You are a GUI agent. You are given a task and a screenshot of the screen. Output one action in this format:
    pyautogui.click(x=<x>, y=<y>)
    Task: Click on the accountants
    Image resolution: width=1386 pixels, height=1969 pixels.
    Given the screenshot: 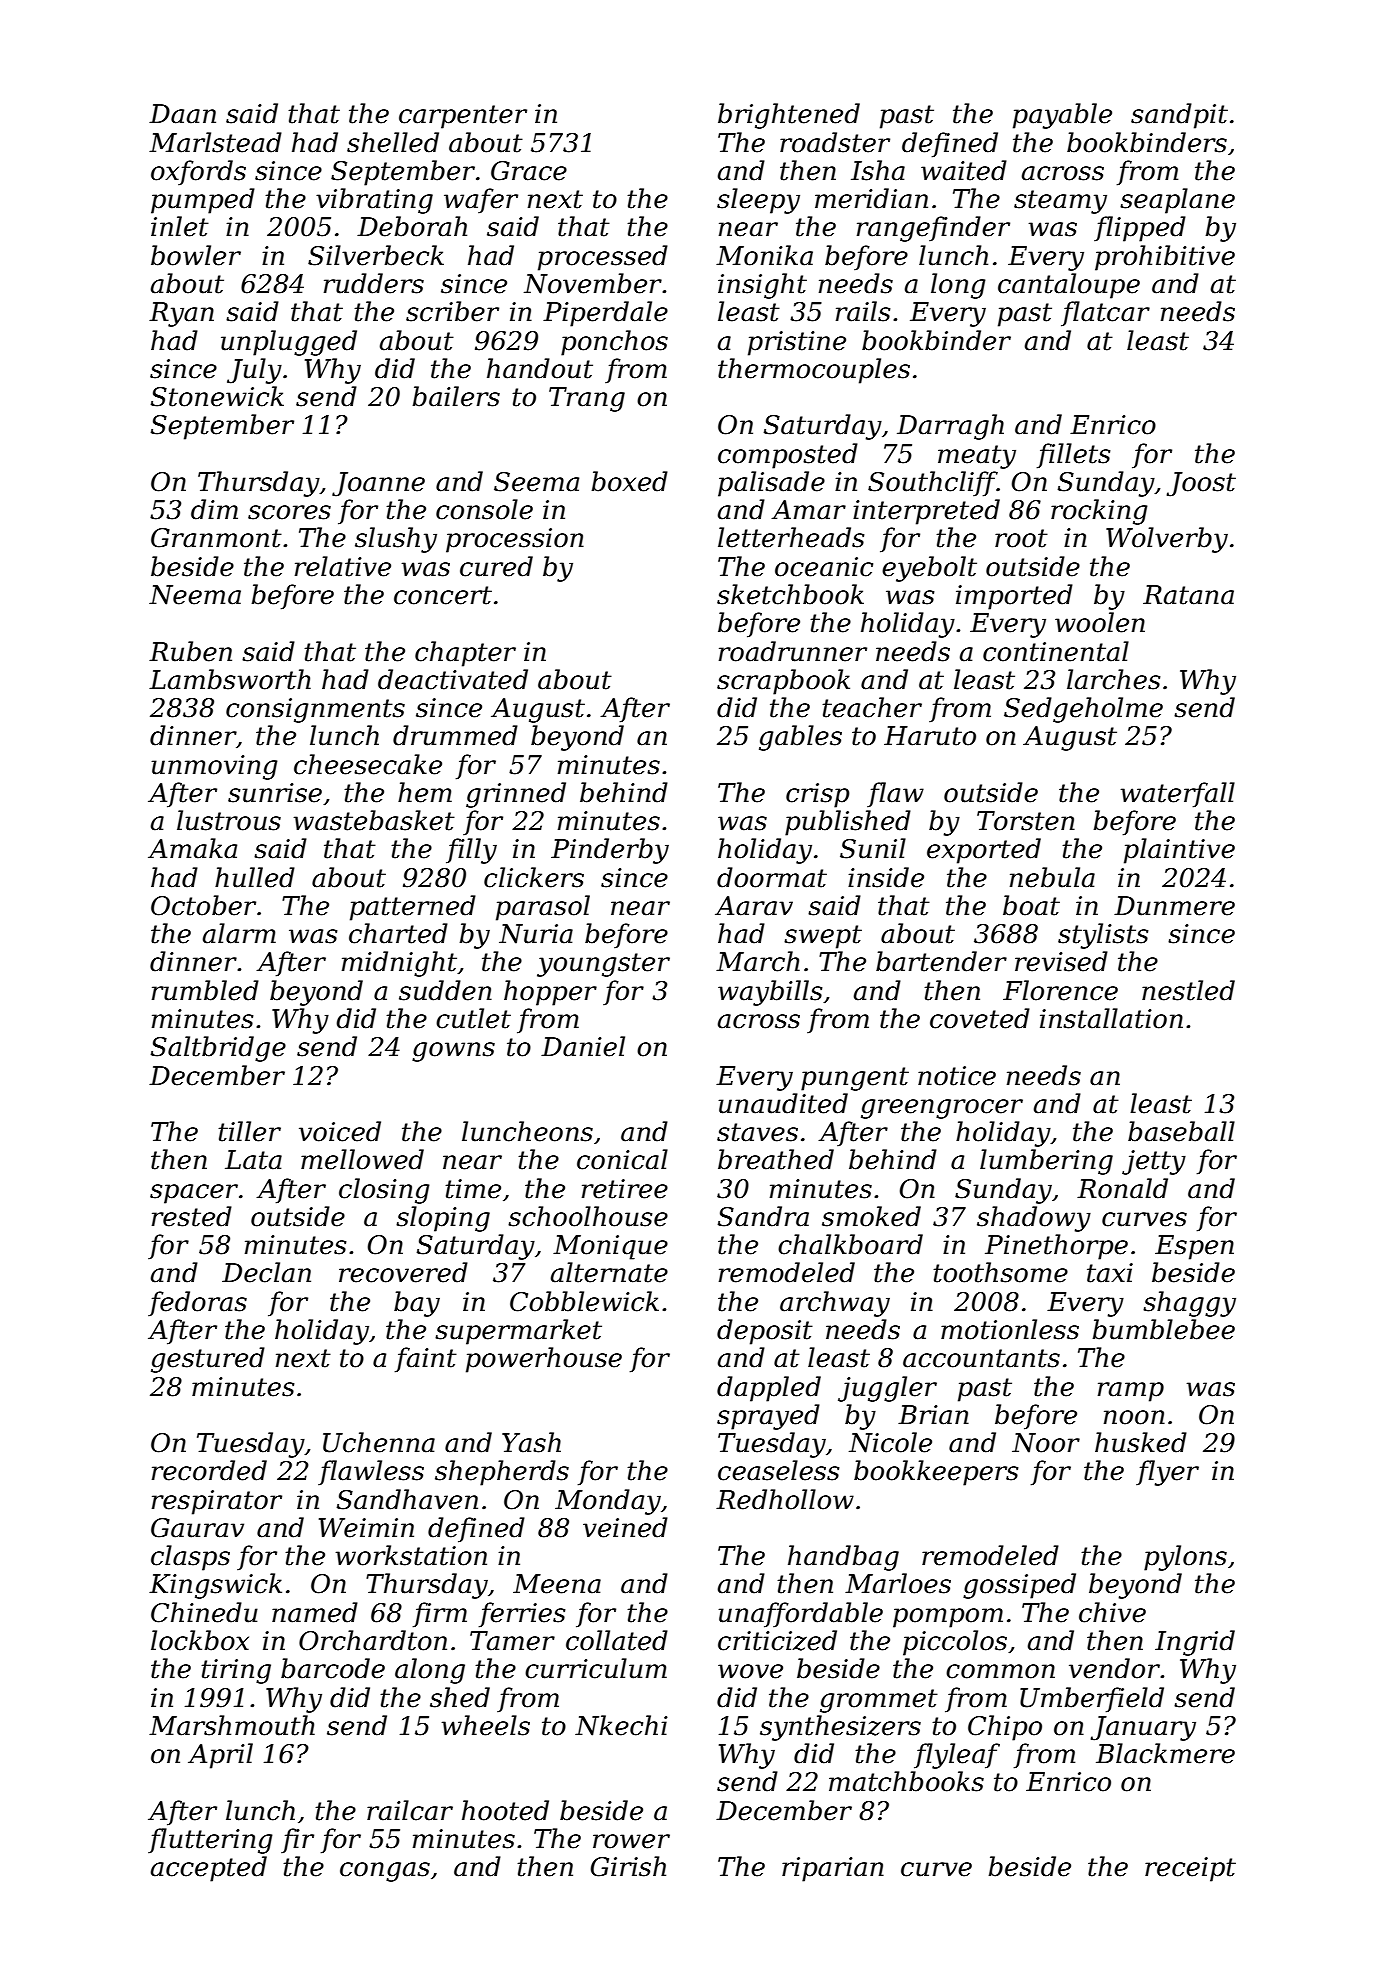 What is the action you would take?
    pyautogui.click(x=981, y=1358)
